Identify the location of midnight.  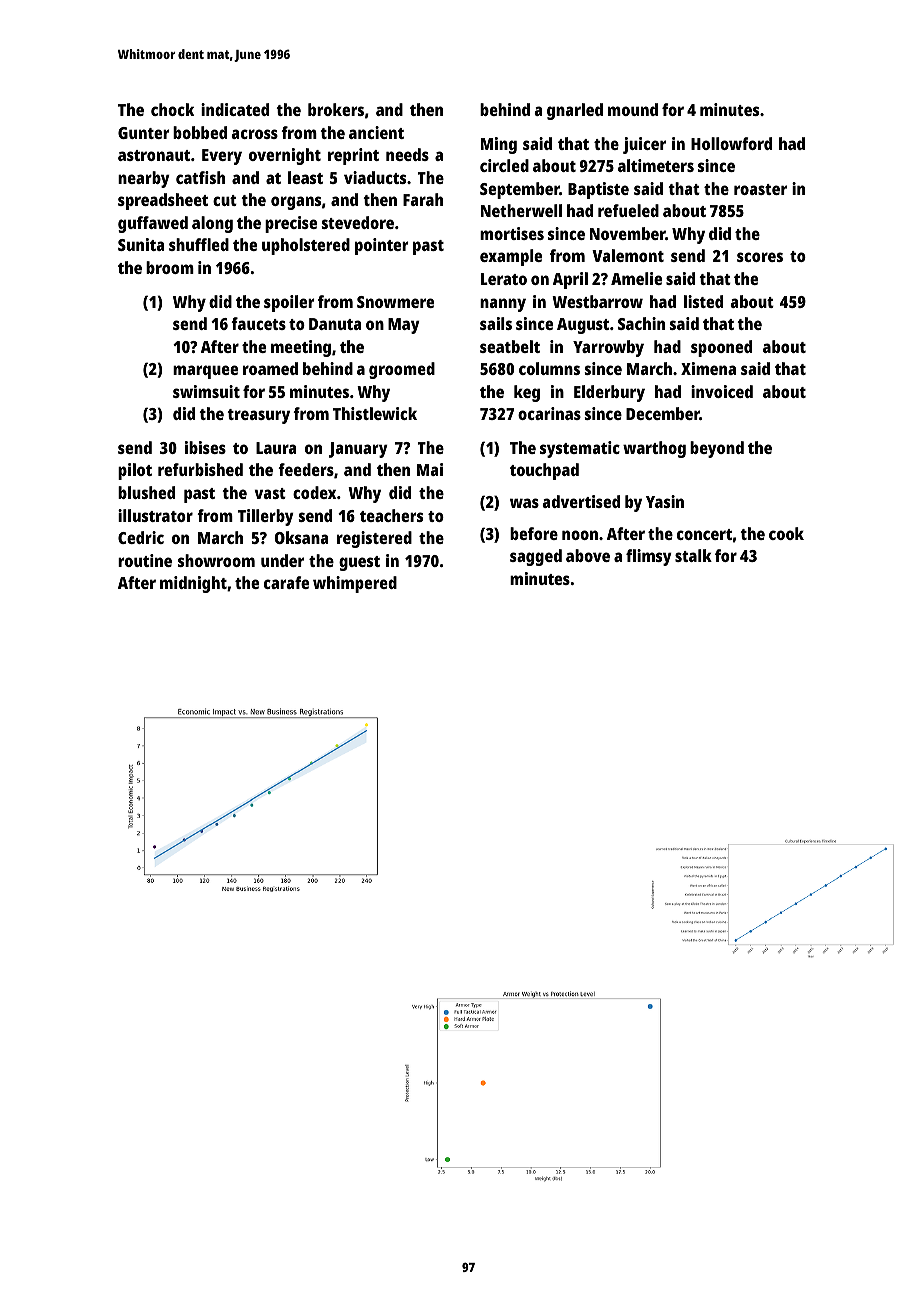
(193, 584).
